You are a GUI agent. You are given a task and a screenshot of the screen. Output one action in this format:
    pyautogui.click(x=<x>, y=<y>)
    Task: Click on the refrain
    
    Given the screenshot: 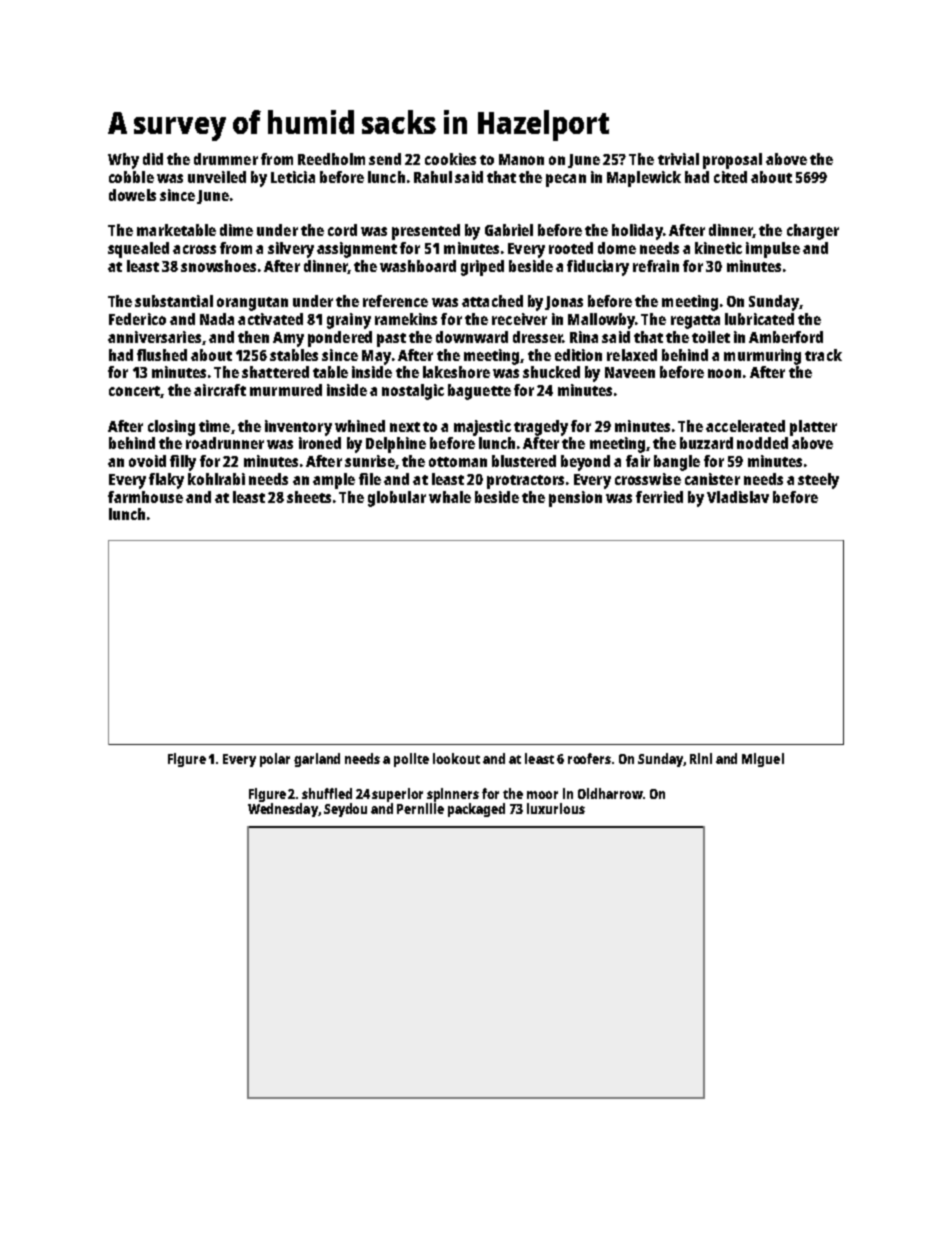 What is the action you would take?
    pyautogui.click(x=656, y=266)
